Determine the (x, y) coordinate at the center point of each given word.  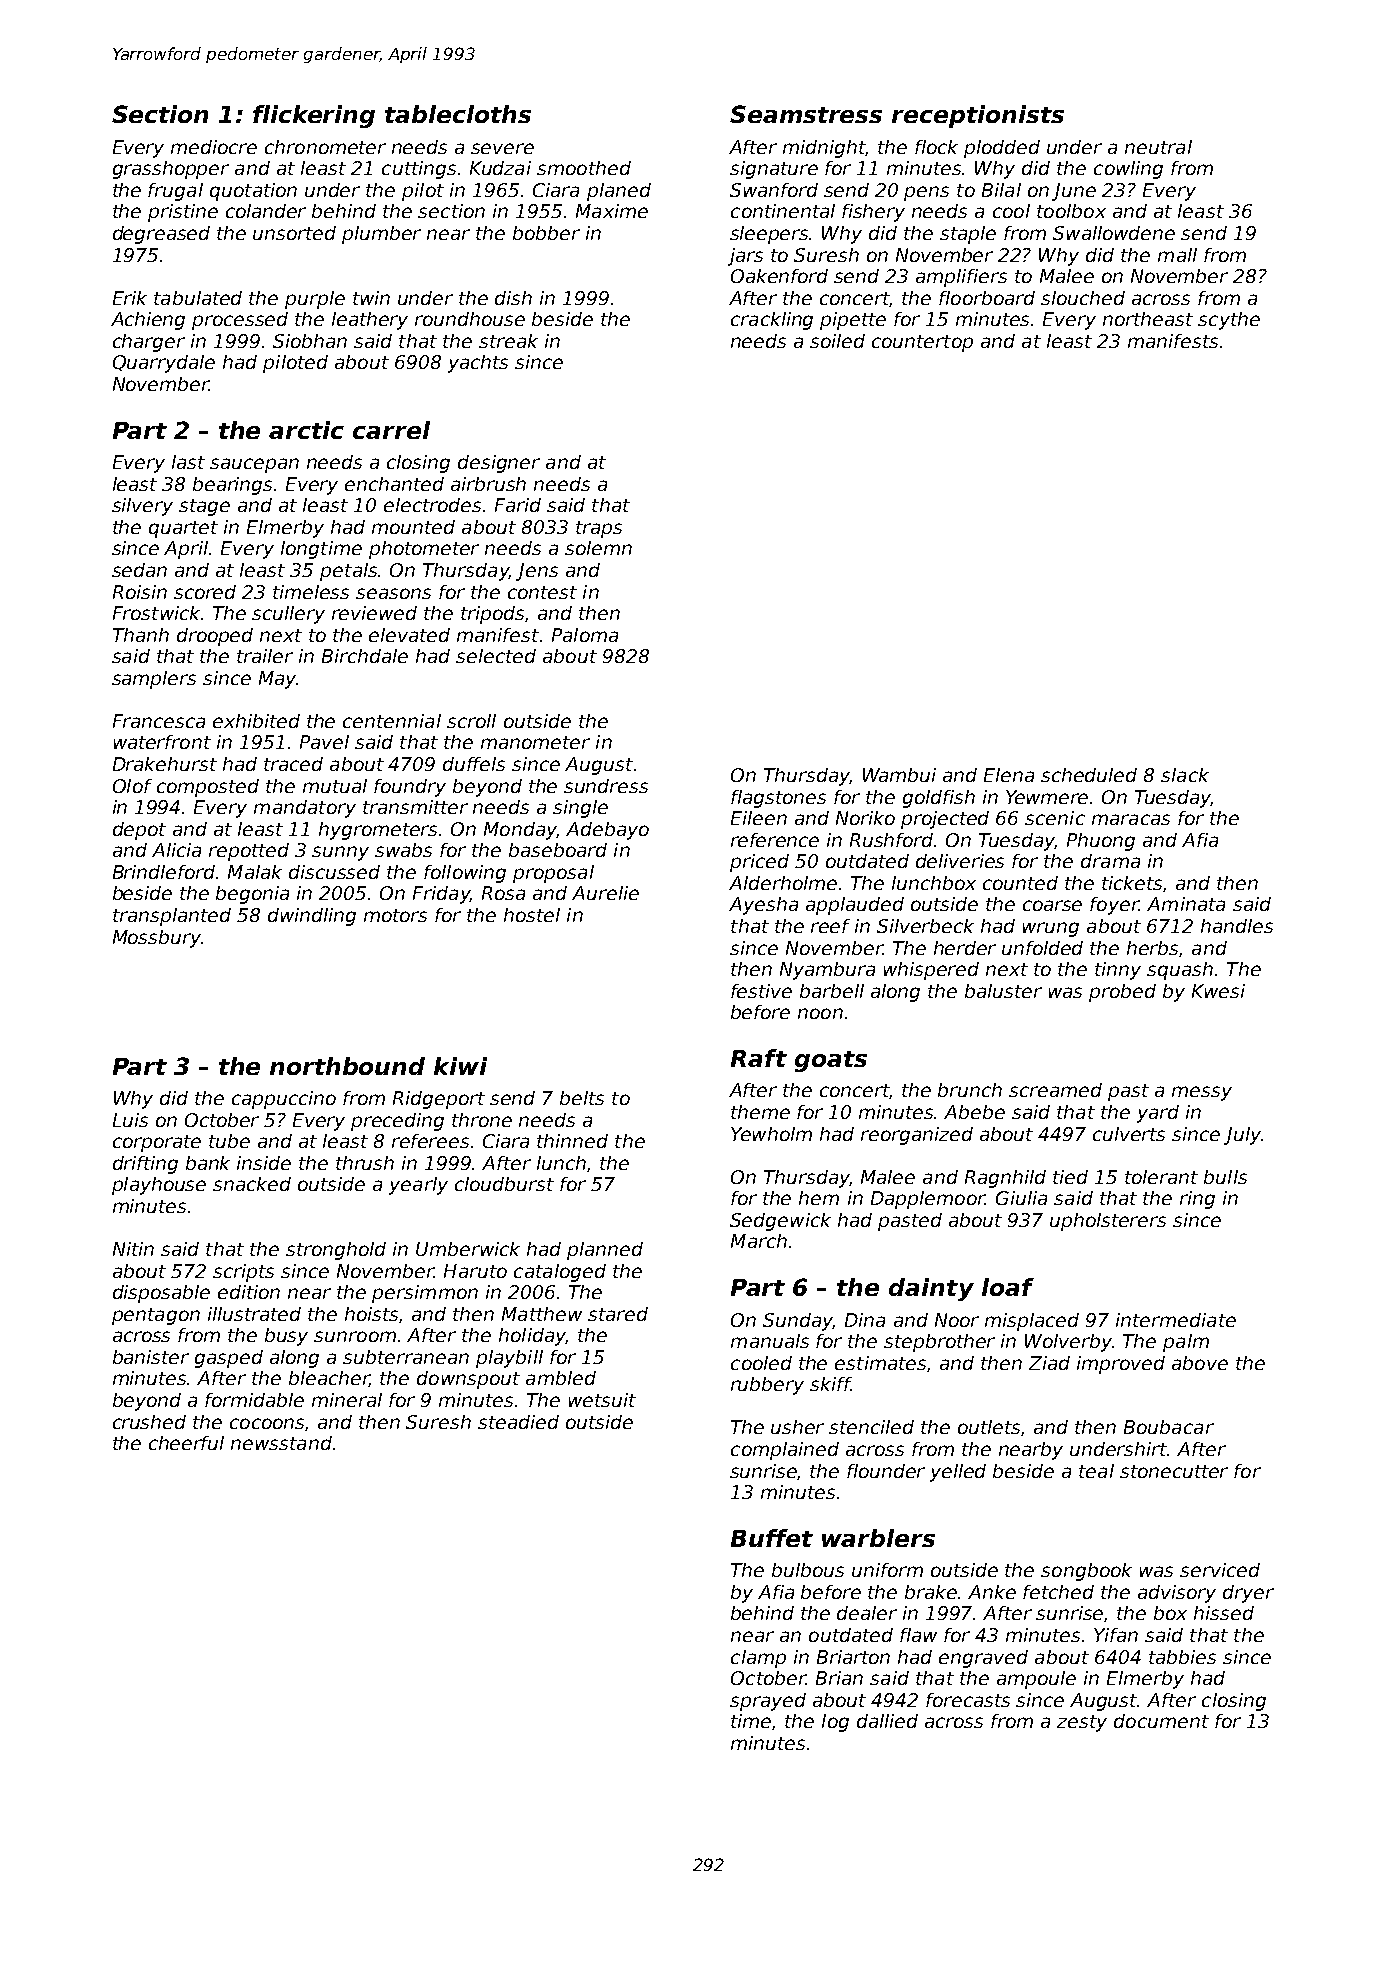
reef (830, 926)
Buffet (772, 1538)
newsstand (281, 1443)
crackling (772, 321)
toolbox (1071, 211)
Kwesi (1218, 991)
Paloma (585, 635)
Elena (1009, 775)
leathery (370, 321)
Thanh (141, 635)
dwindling (312, 917)
